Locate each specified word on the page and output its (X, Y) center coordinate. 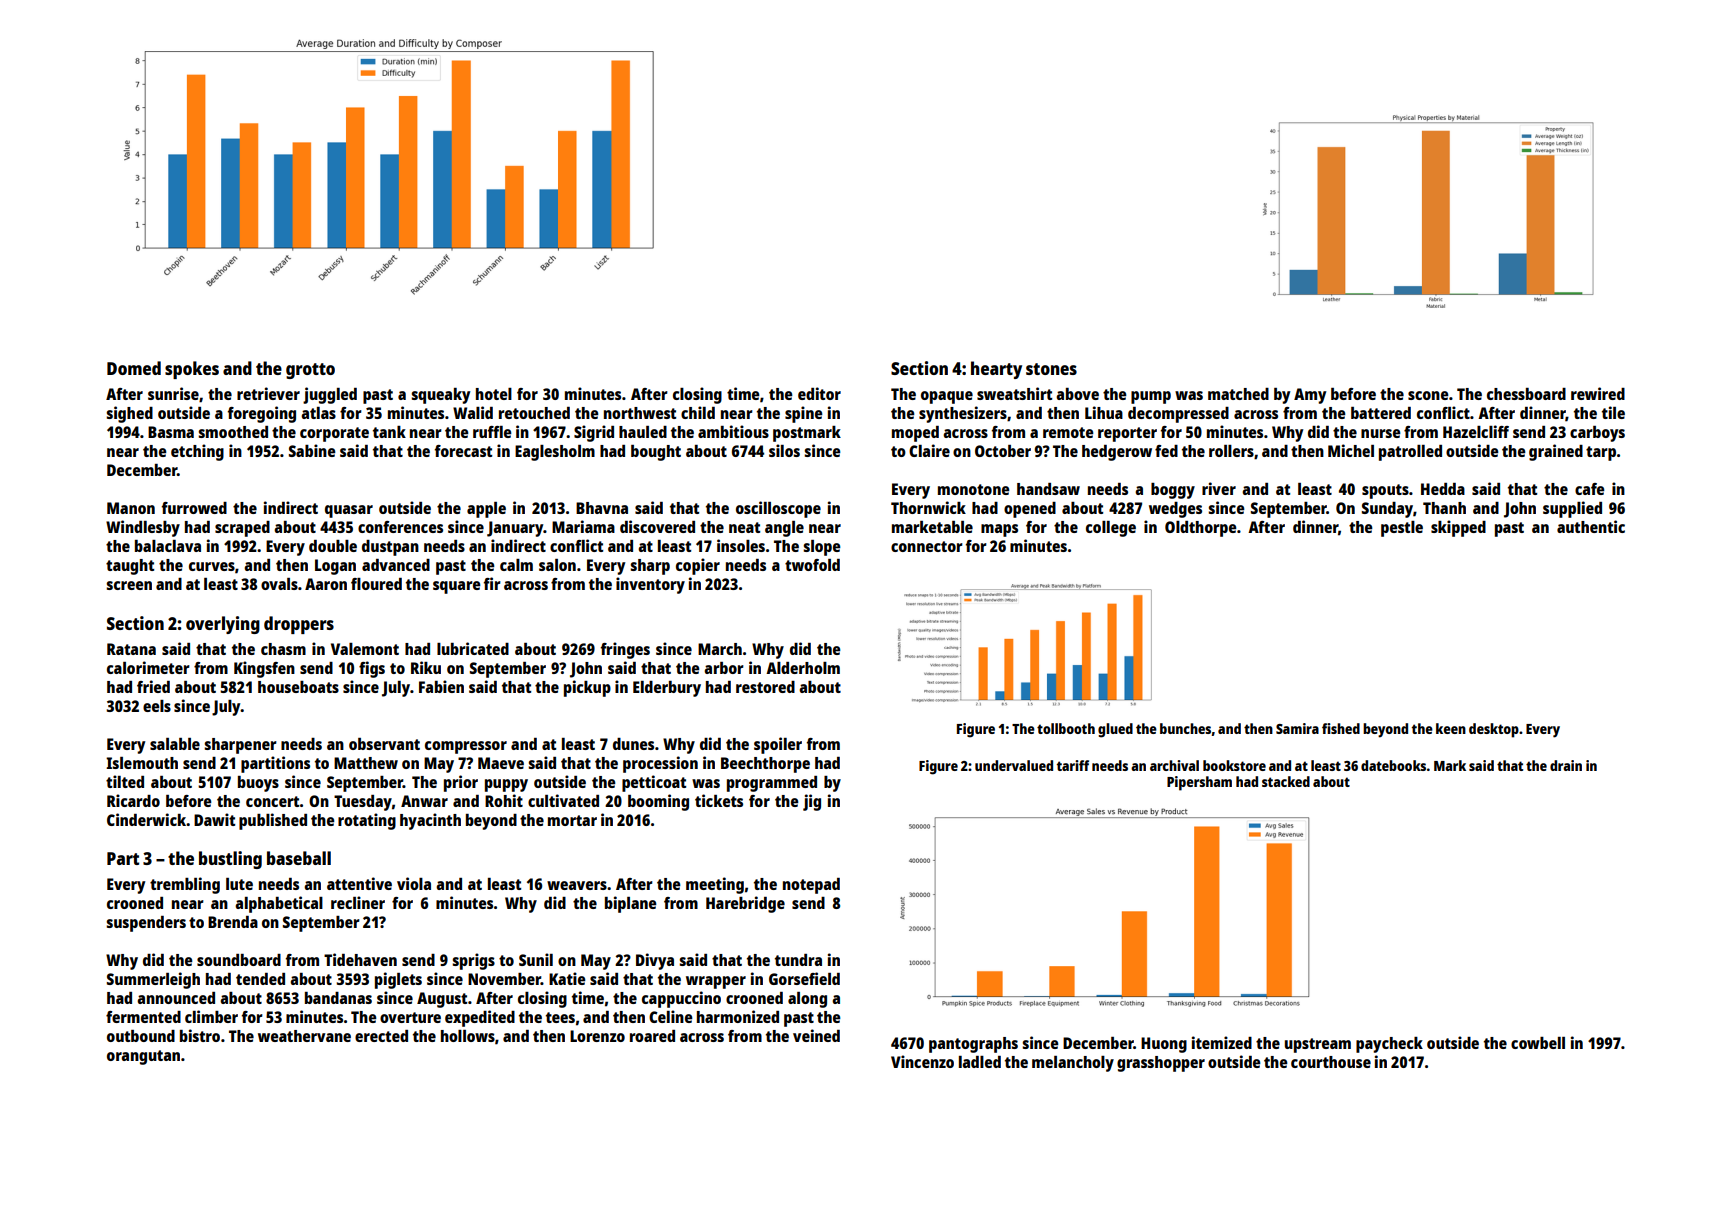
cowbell (1538, 1043)
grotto (310, 371)
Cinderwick (146, 819)
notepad (811, 886)
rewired (1598, 393)
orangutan (143, 1057)
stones (1051, 369)
